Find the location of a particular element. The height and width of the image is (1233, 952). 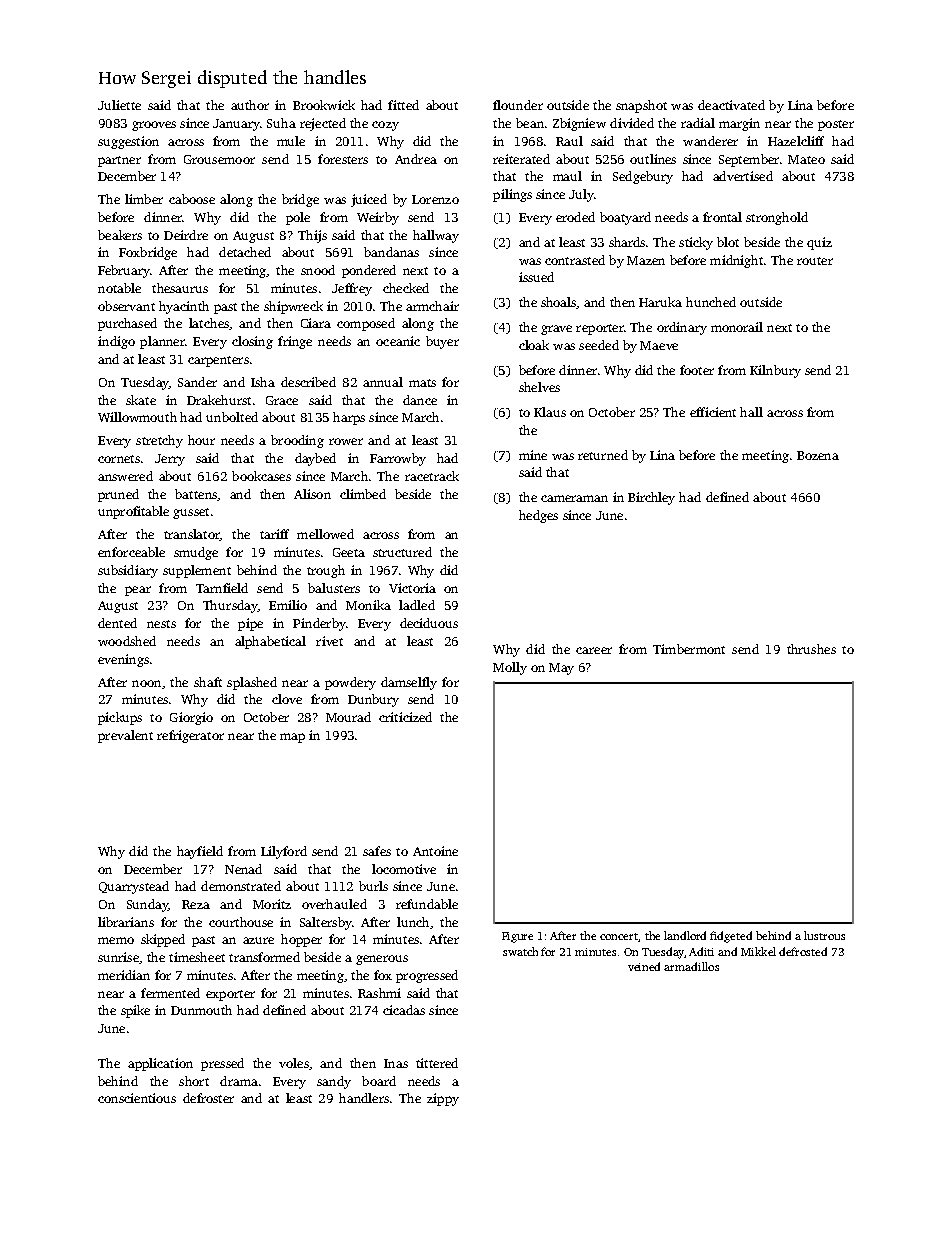

swatch is located at coordinates (520, 951).
